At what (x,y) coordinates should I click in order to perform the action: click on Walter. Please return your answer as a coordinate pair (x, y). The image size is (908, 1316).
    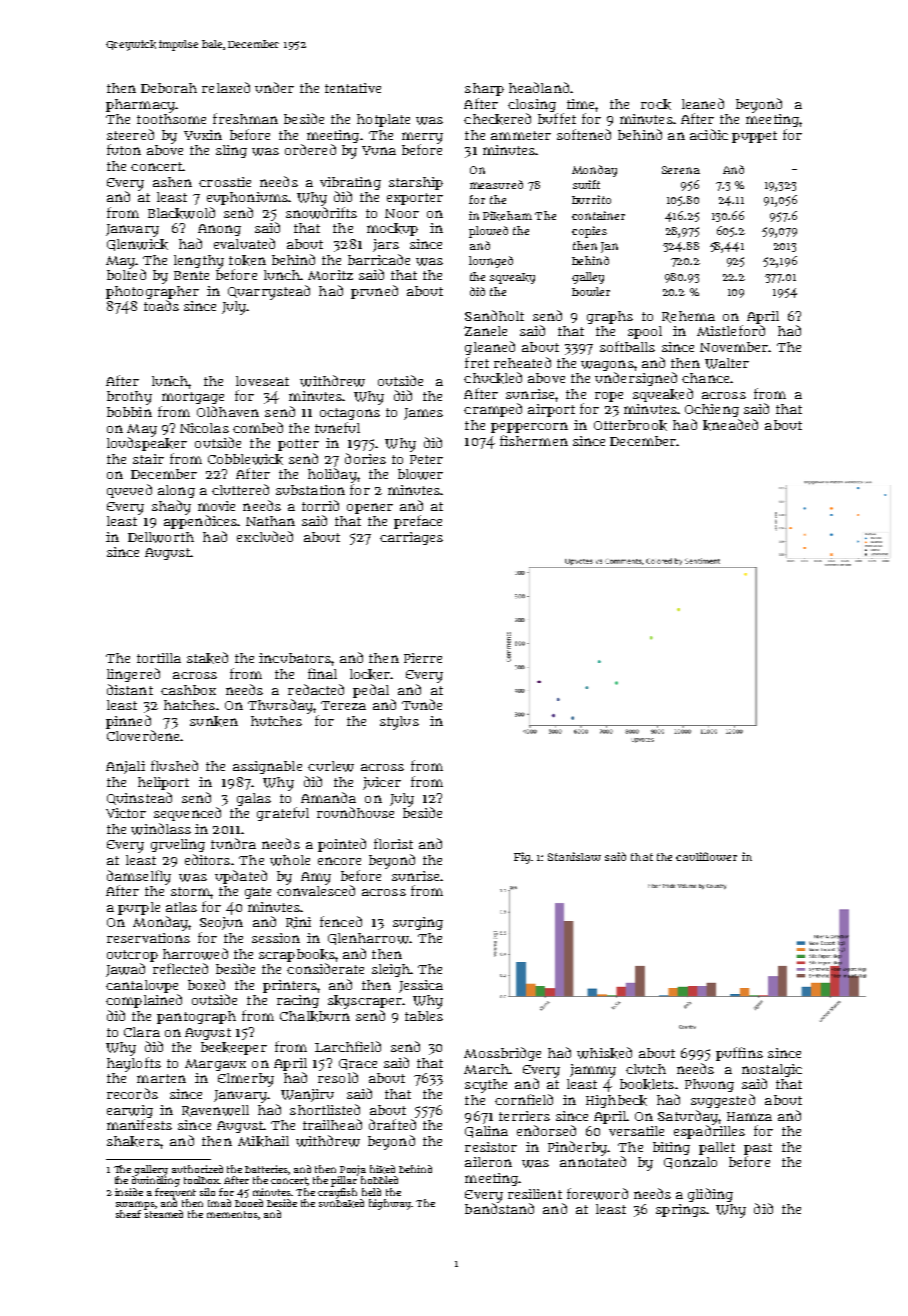
    Looking at the image, I should click on (727, 363).
